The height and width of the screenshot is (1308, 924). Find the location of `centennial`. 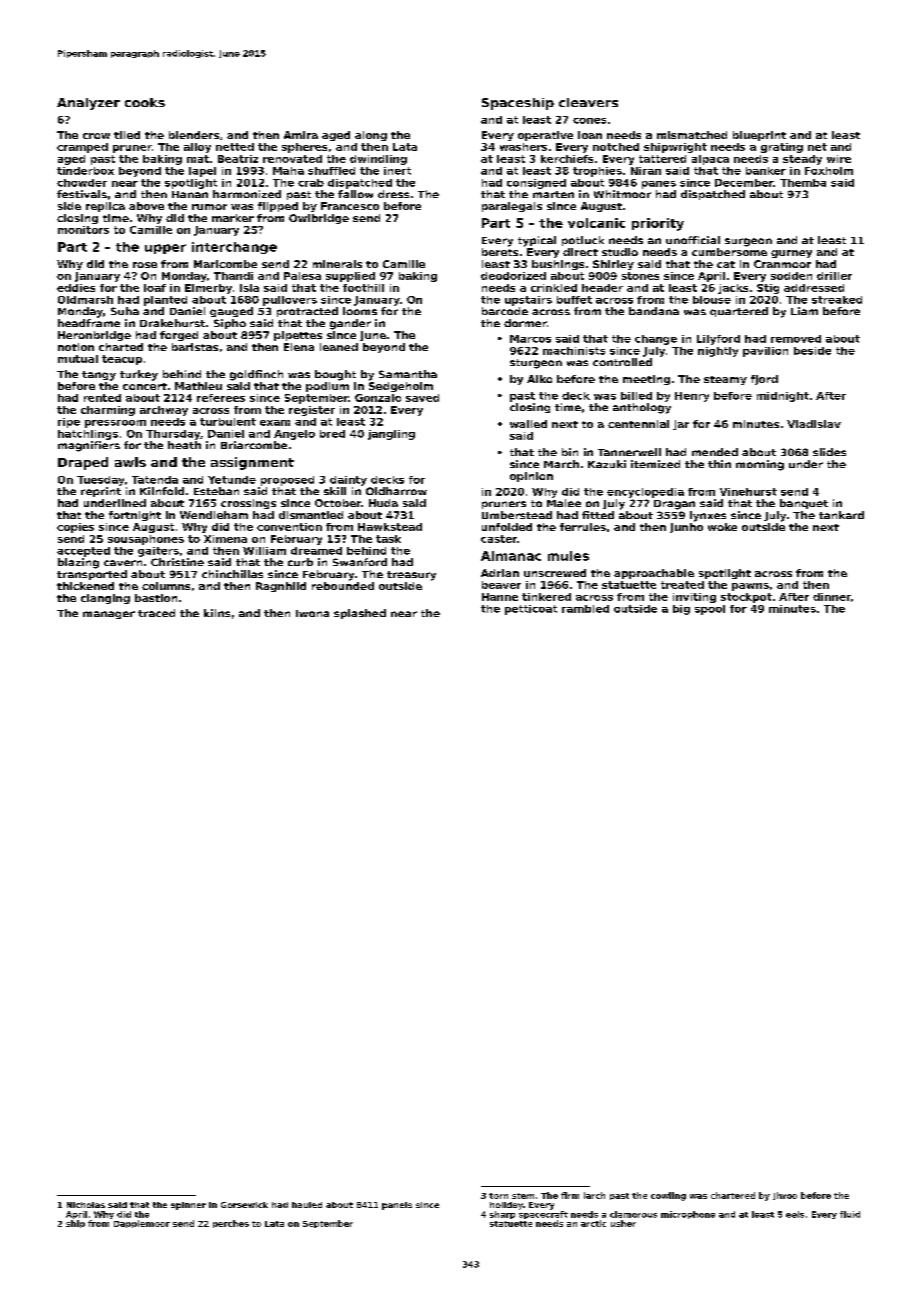

centennial is located at coordinates (638, 424).
